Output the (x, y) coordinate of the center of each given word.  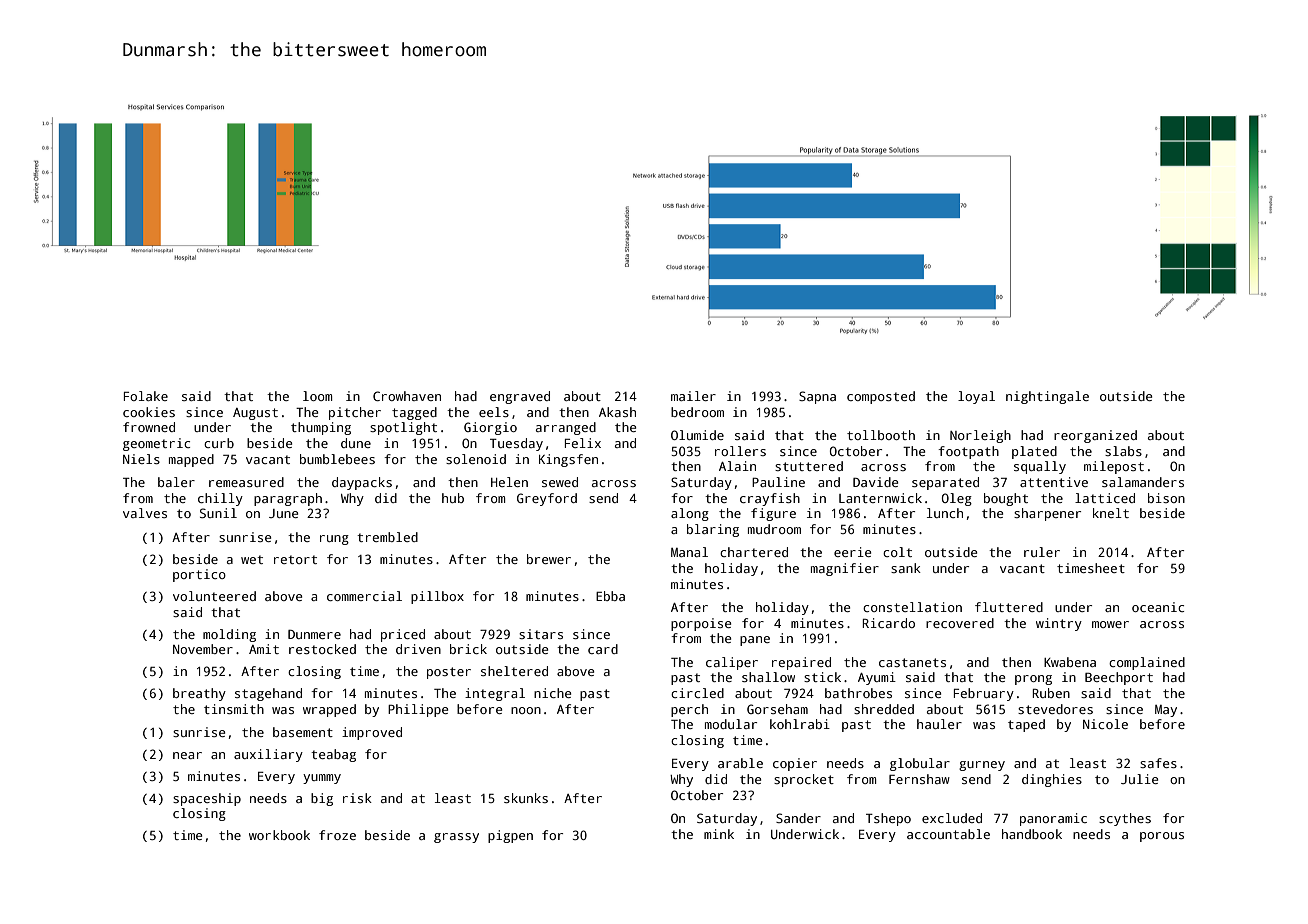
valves (145, 513)
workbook (279, 835)
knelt (1111, 513)
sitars (541, 634)
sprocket (804, 780)
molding (229, 635)
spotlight (403, 428)
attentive (1054, 482)
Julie (1139, 779)
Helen (509, 482)
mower (1110, 624)
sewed (560, 482)
